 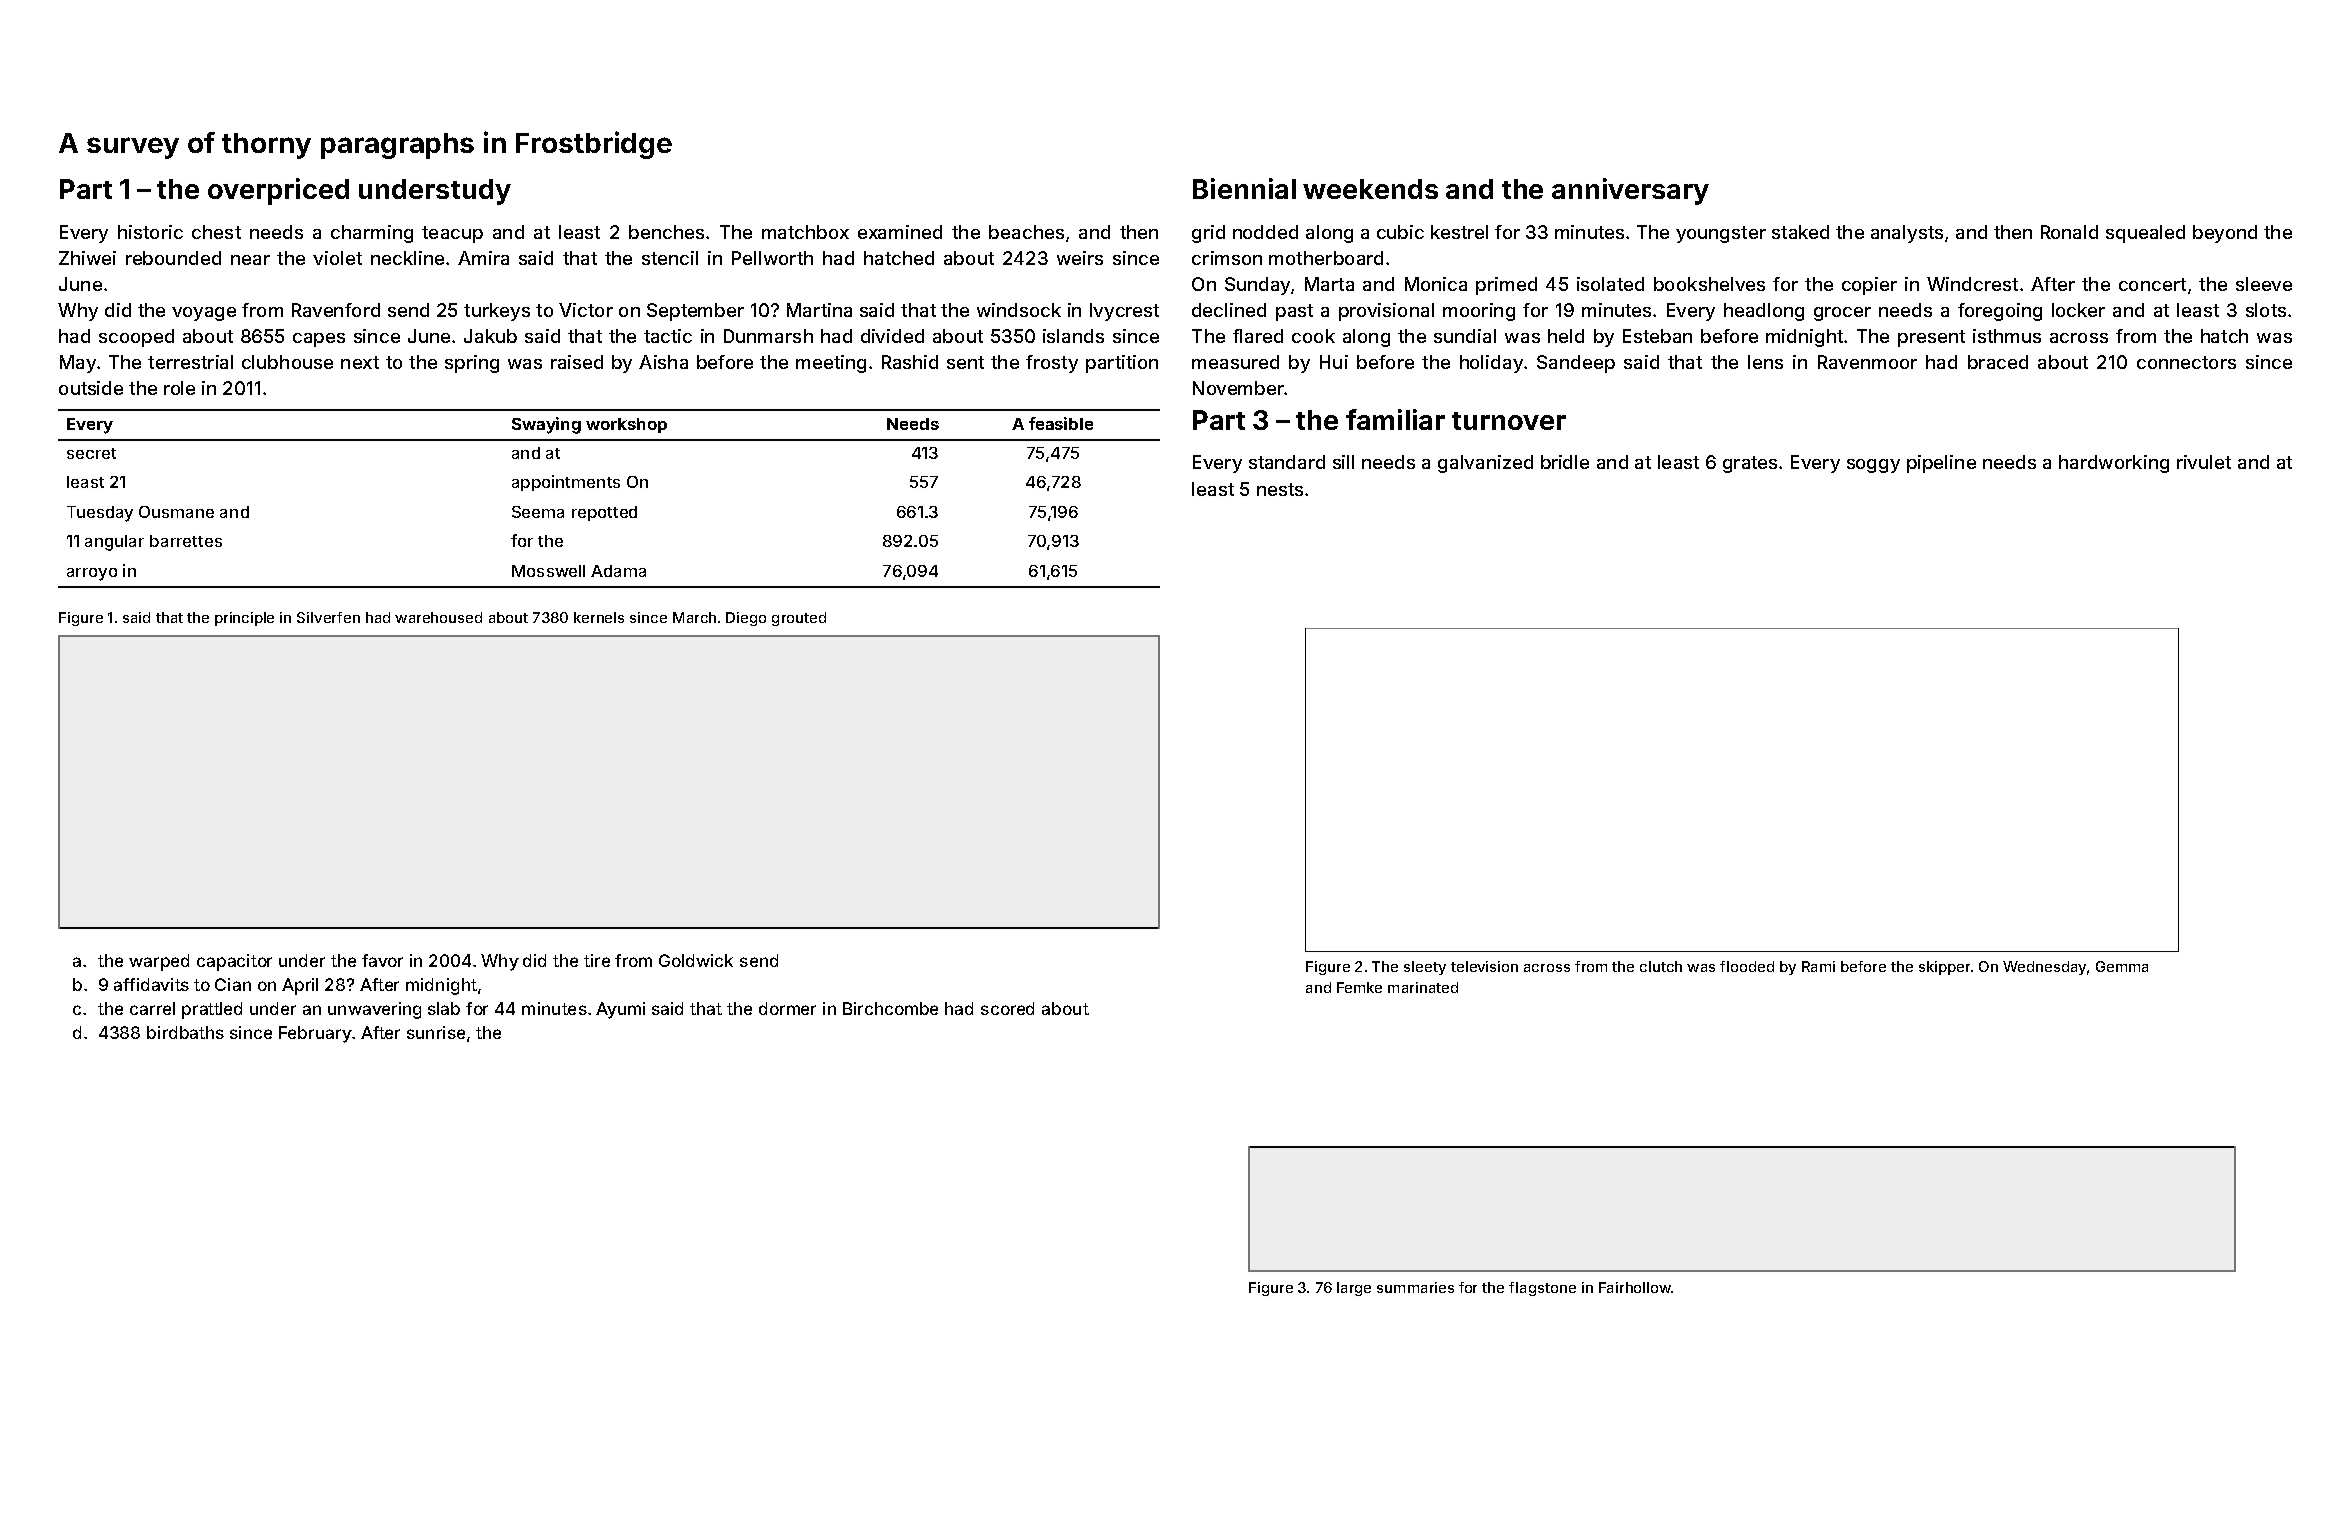 I want to click on grouted, so click(x=799, y=619).
